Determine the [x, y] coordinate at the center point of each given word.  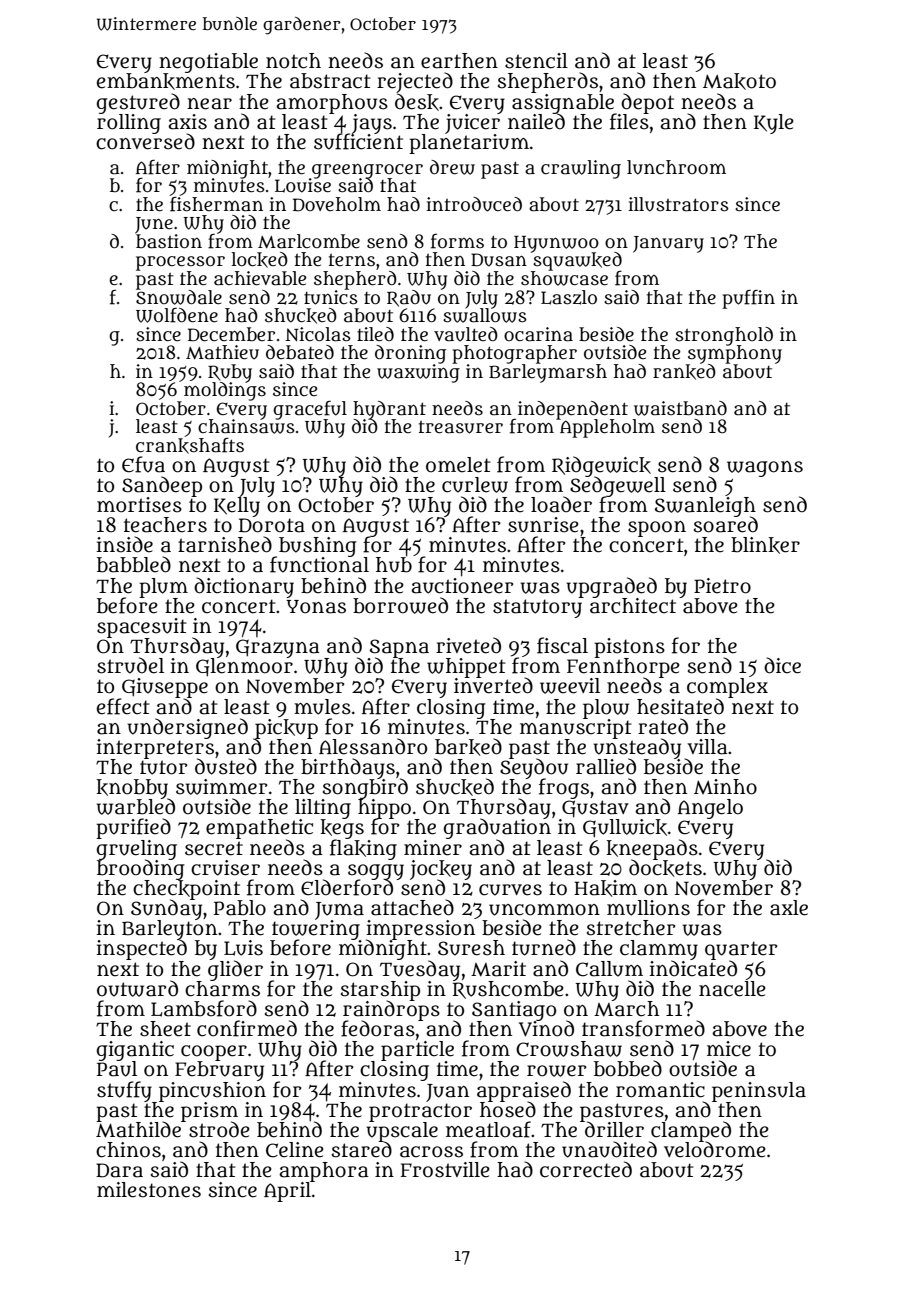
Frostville [445, 1170]
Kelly [237, 507]
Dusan [499, 260]
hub [394, 565]
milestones [149, 1190]
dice [782, 665]
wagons [765, 469]
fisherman [216, 204]
